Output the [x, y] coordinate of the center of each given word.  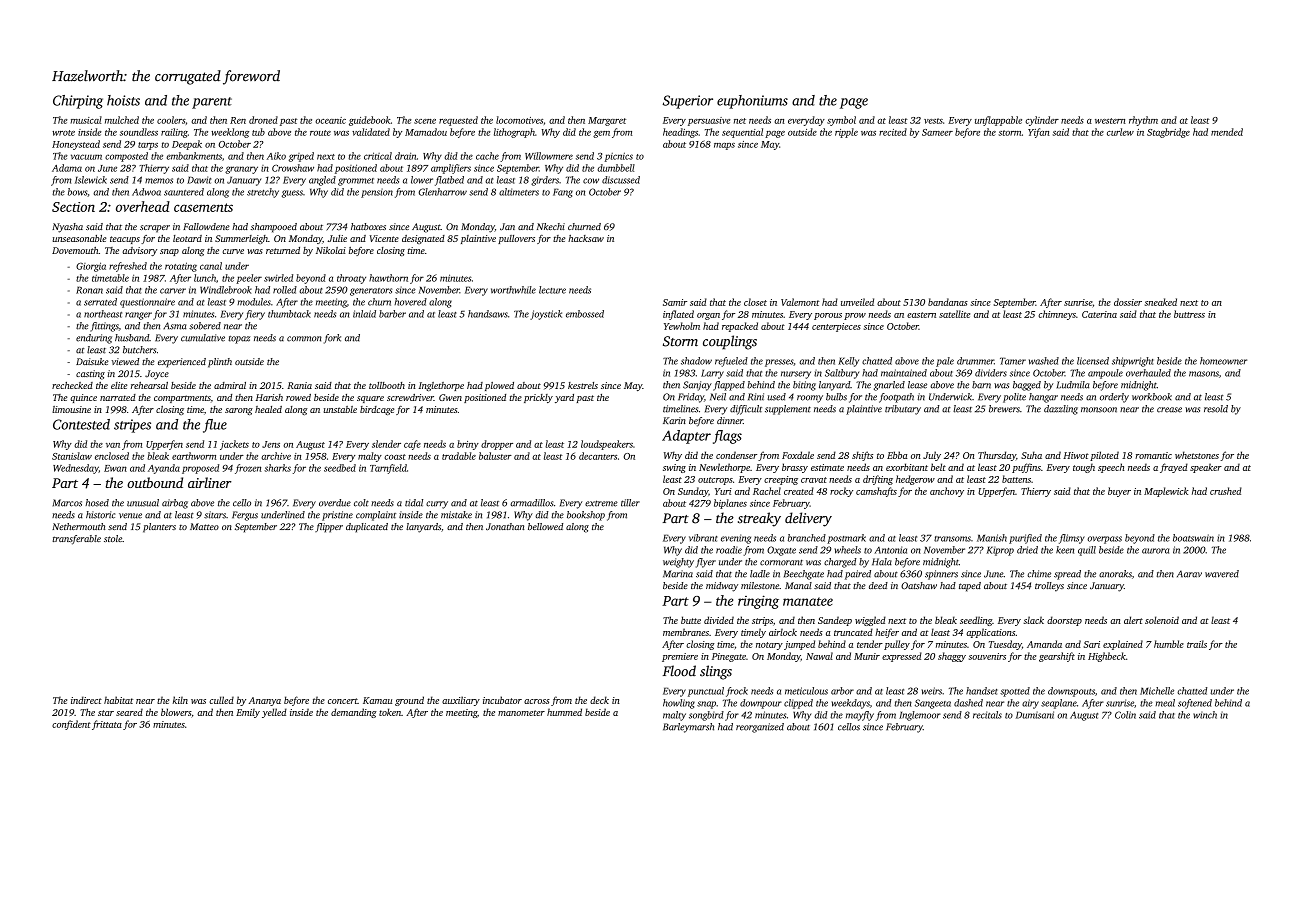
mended [1227, 132]
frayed [1174, 468]
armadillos [531, 503]
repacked [740, 327]
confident [71, 725]
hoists [123, 100]
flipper [329, 528]
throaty [351, 279]
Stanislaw [72, 456]
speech [1111, 468]
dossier [1128, 302]
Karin [674, 420]
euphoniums [752, 102]
